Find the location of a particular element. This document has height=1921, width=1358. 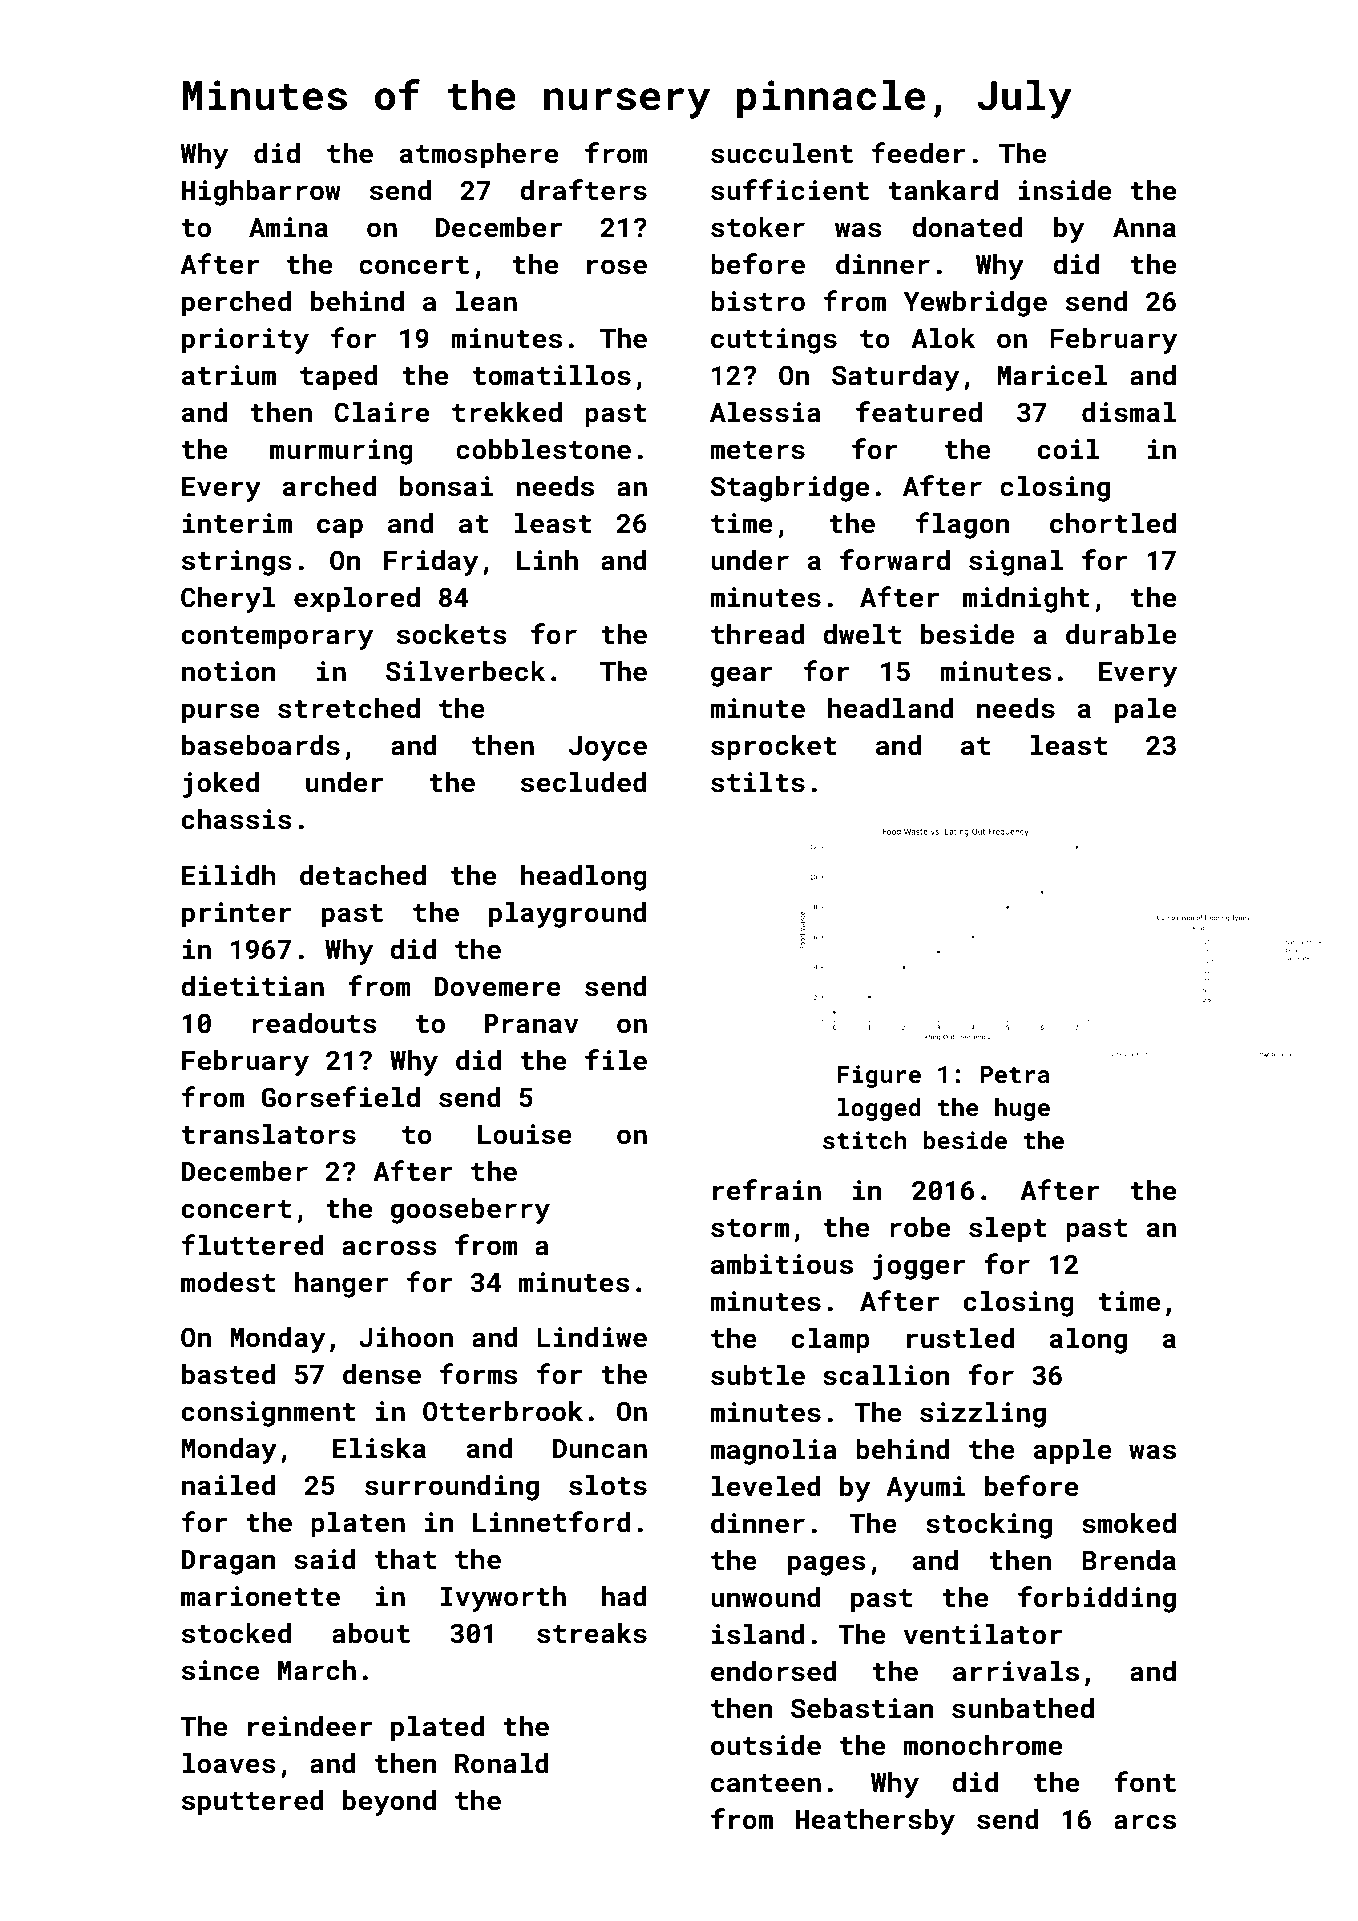

storm is located at coordinates (750, 1228).
